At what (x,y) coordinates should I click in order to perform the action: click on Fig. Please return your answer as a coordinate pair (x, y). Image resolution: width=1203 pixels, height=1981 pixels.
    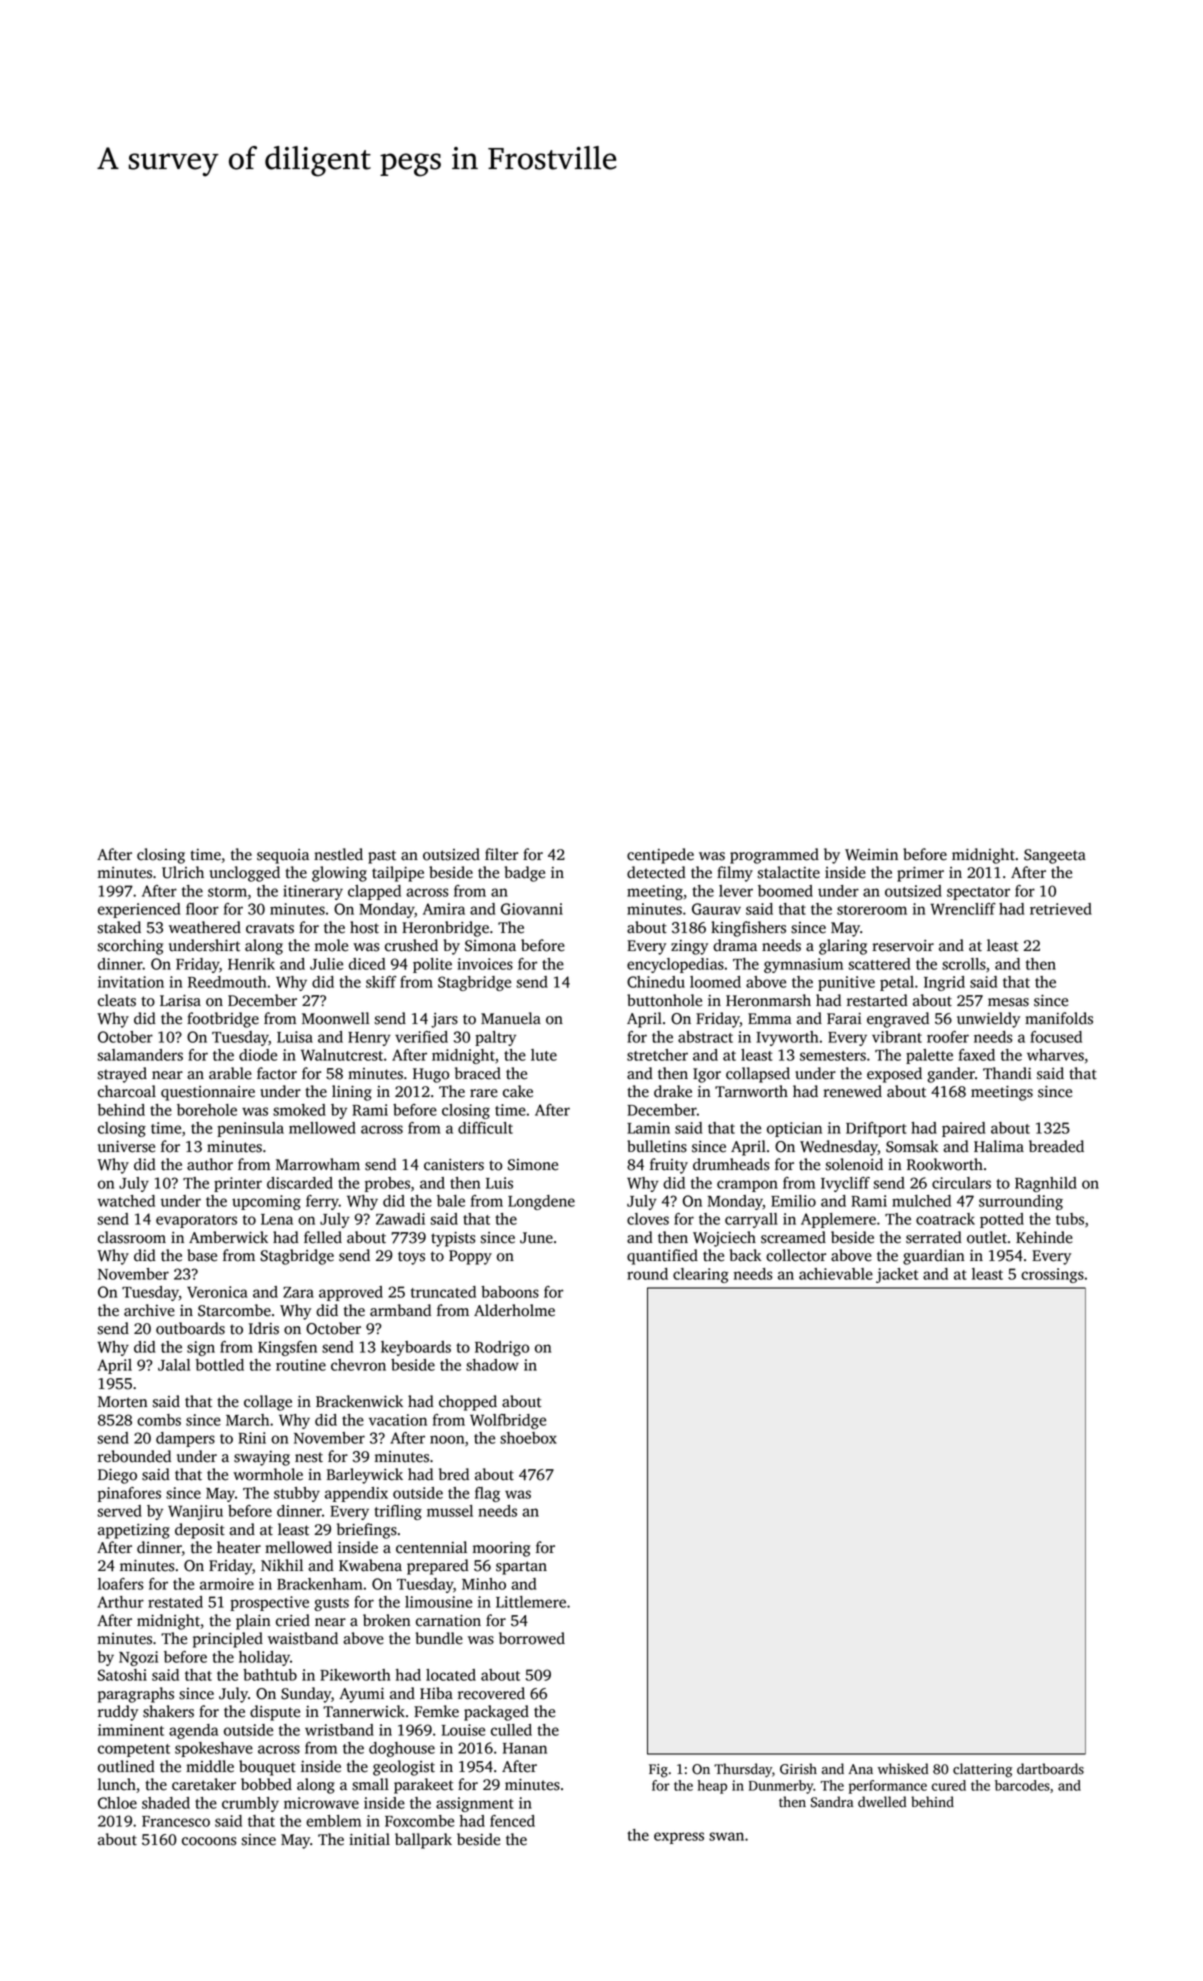
    Looking at the image, I should click on (658, 1771).
